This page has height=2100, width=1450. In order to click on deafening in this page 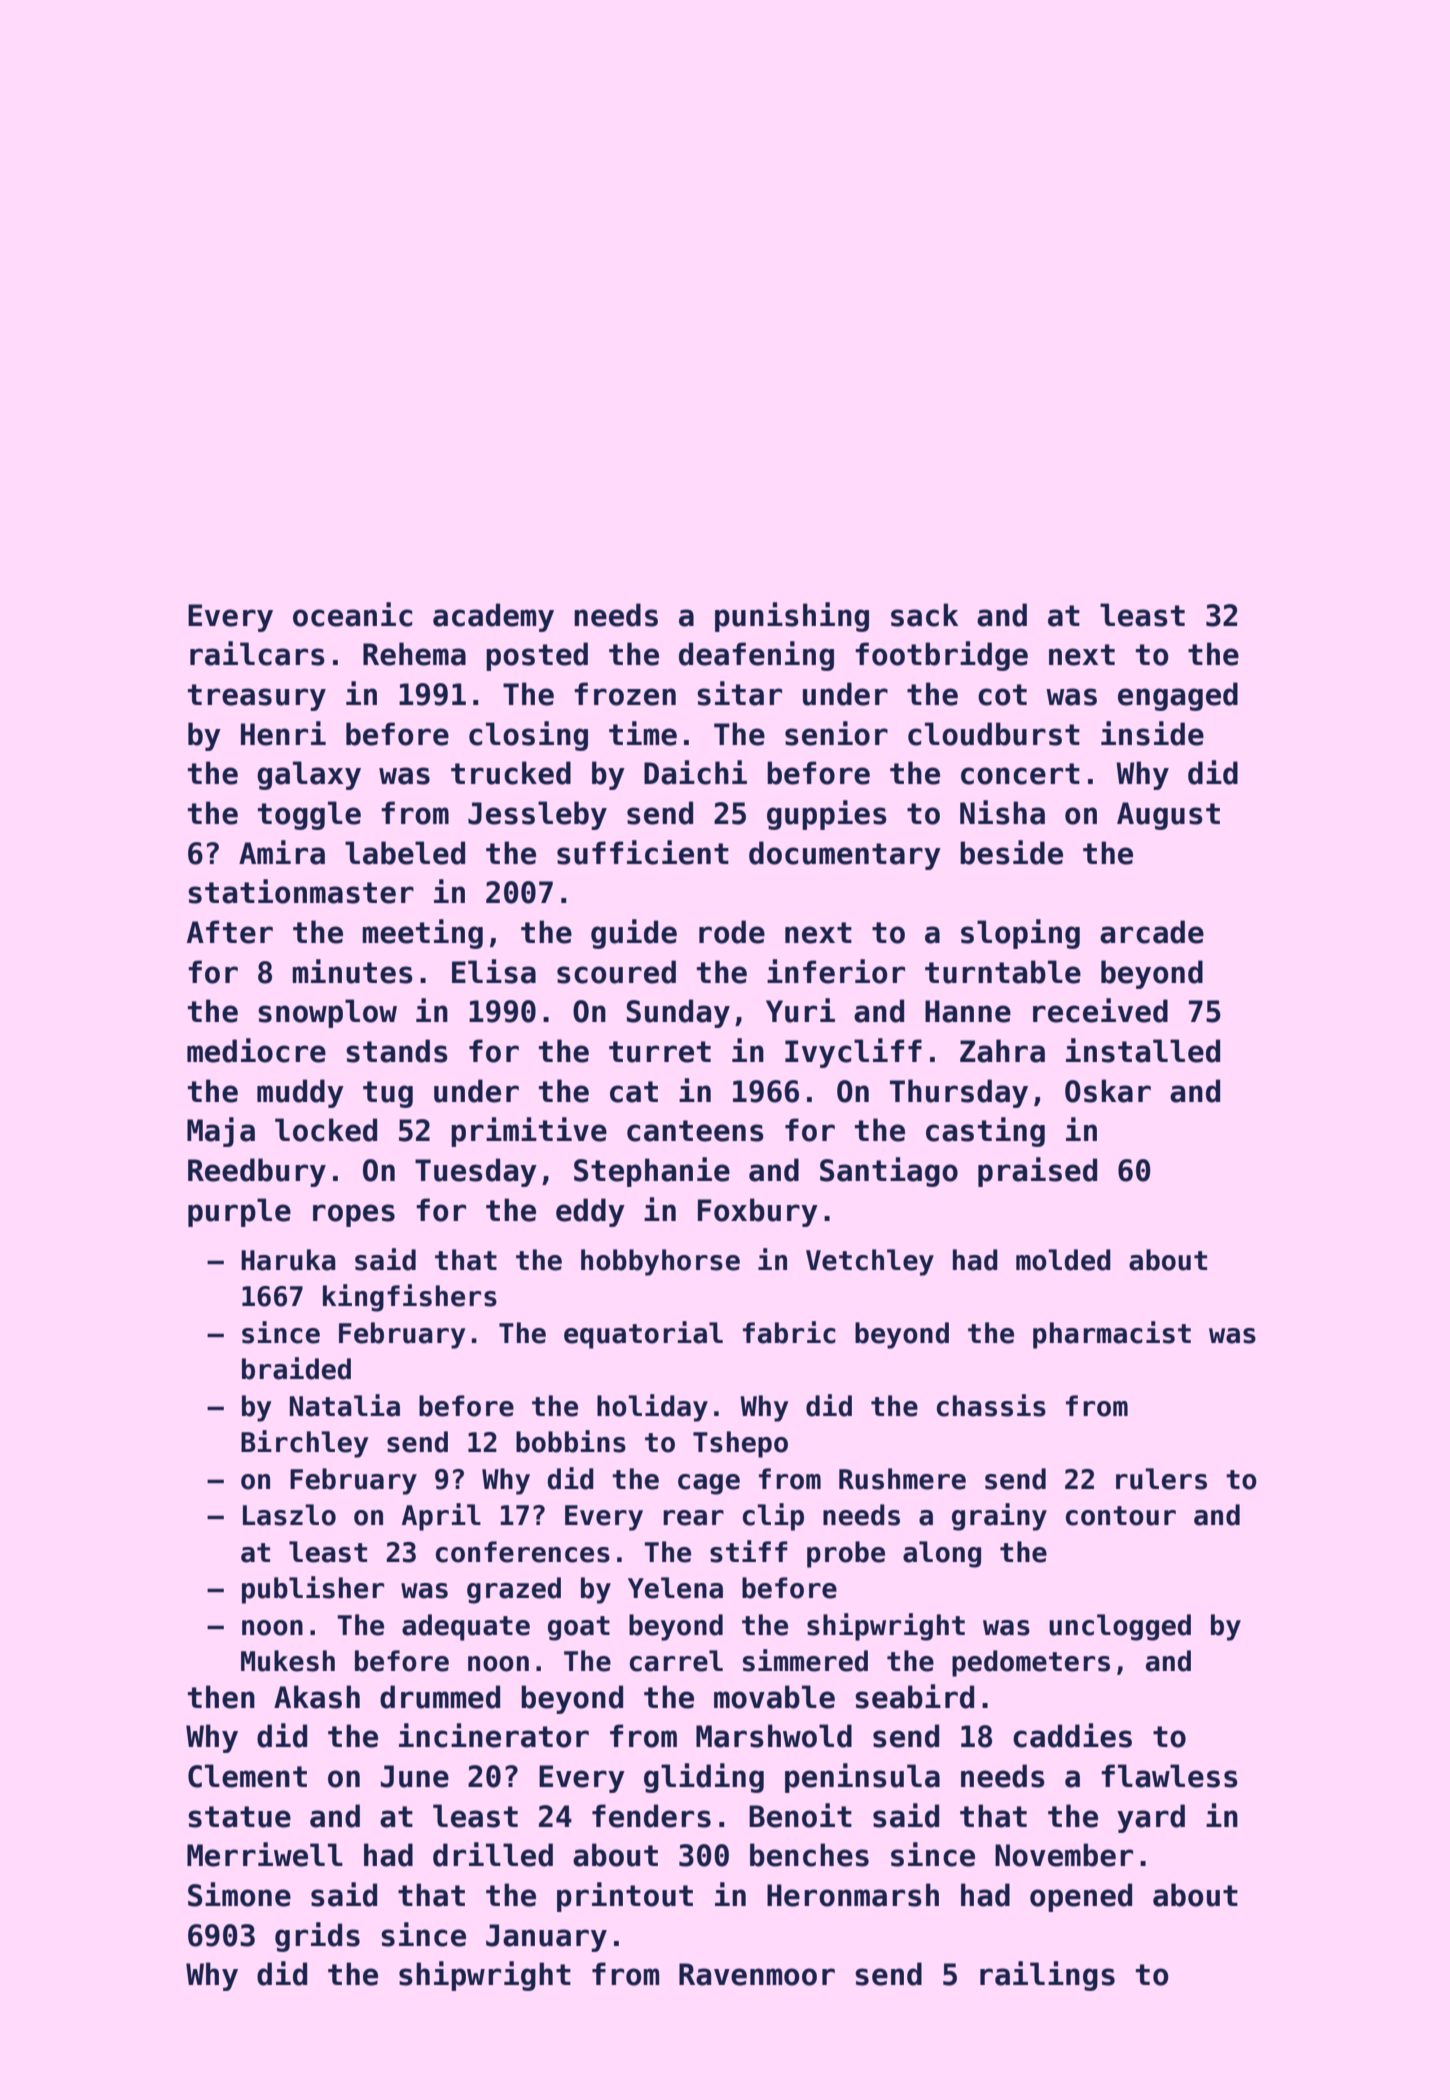, I will do `click(756, 656)`.
